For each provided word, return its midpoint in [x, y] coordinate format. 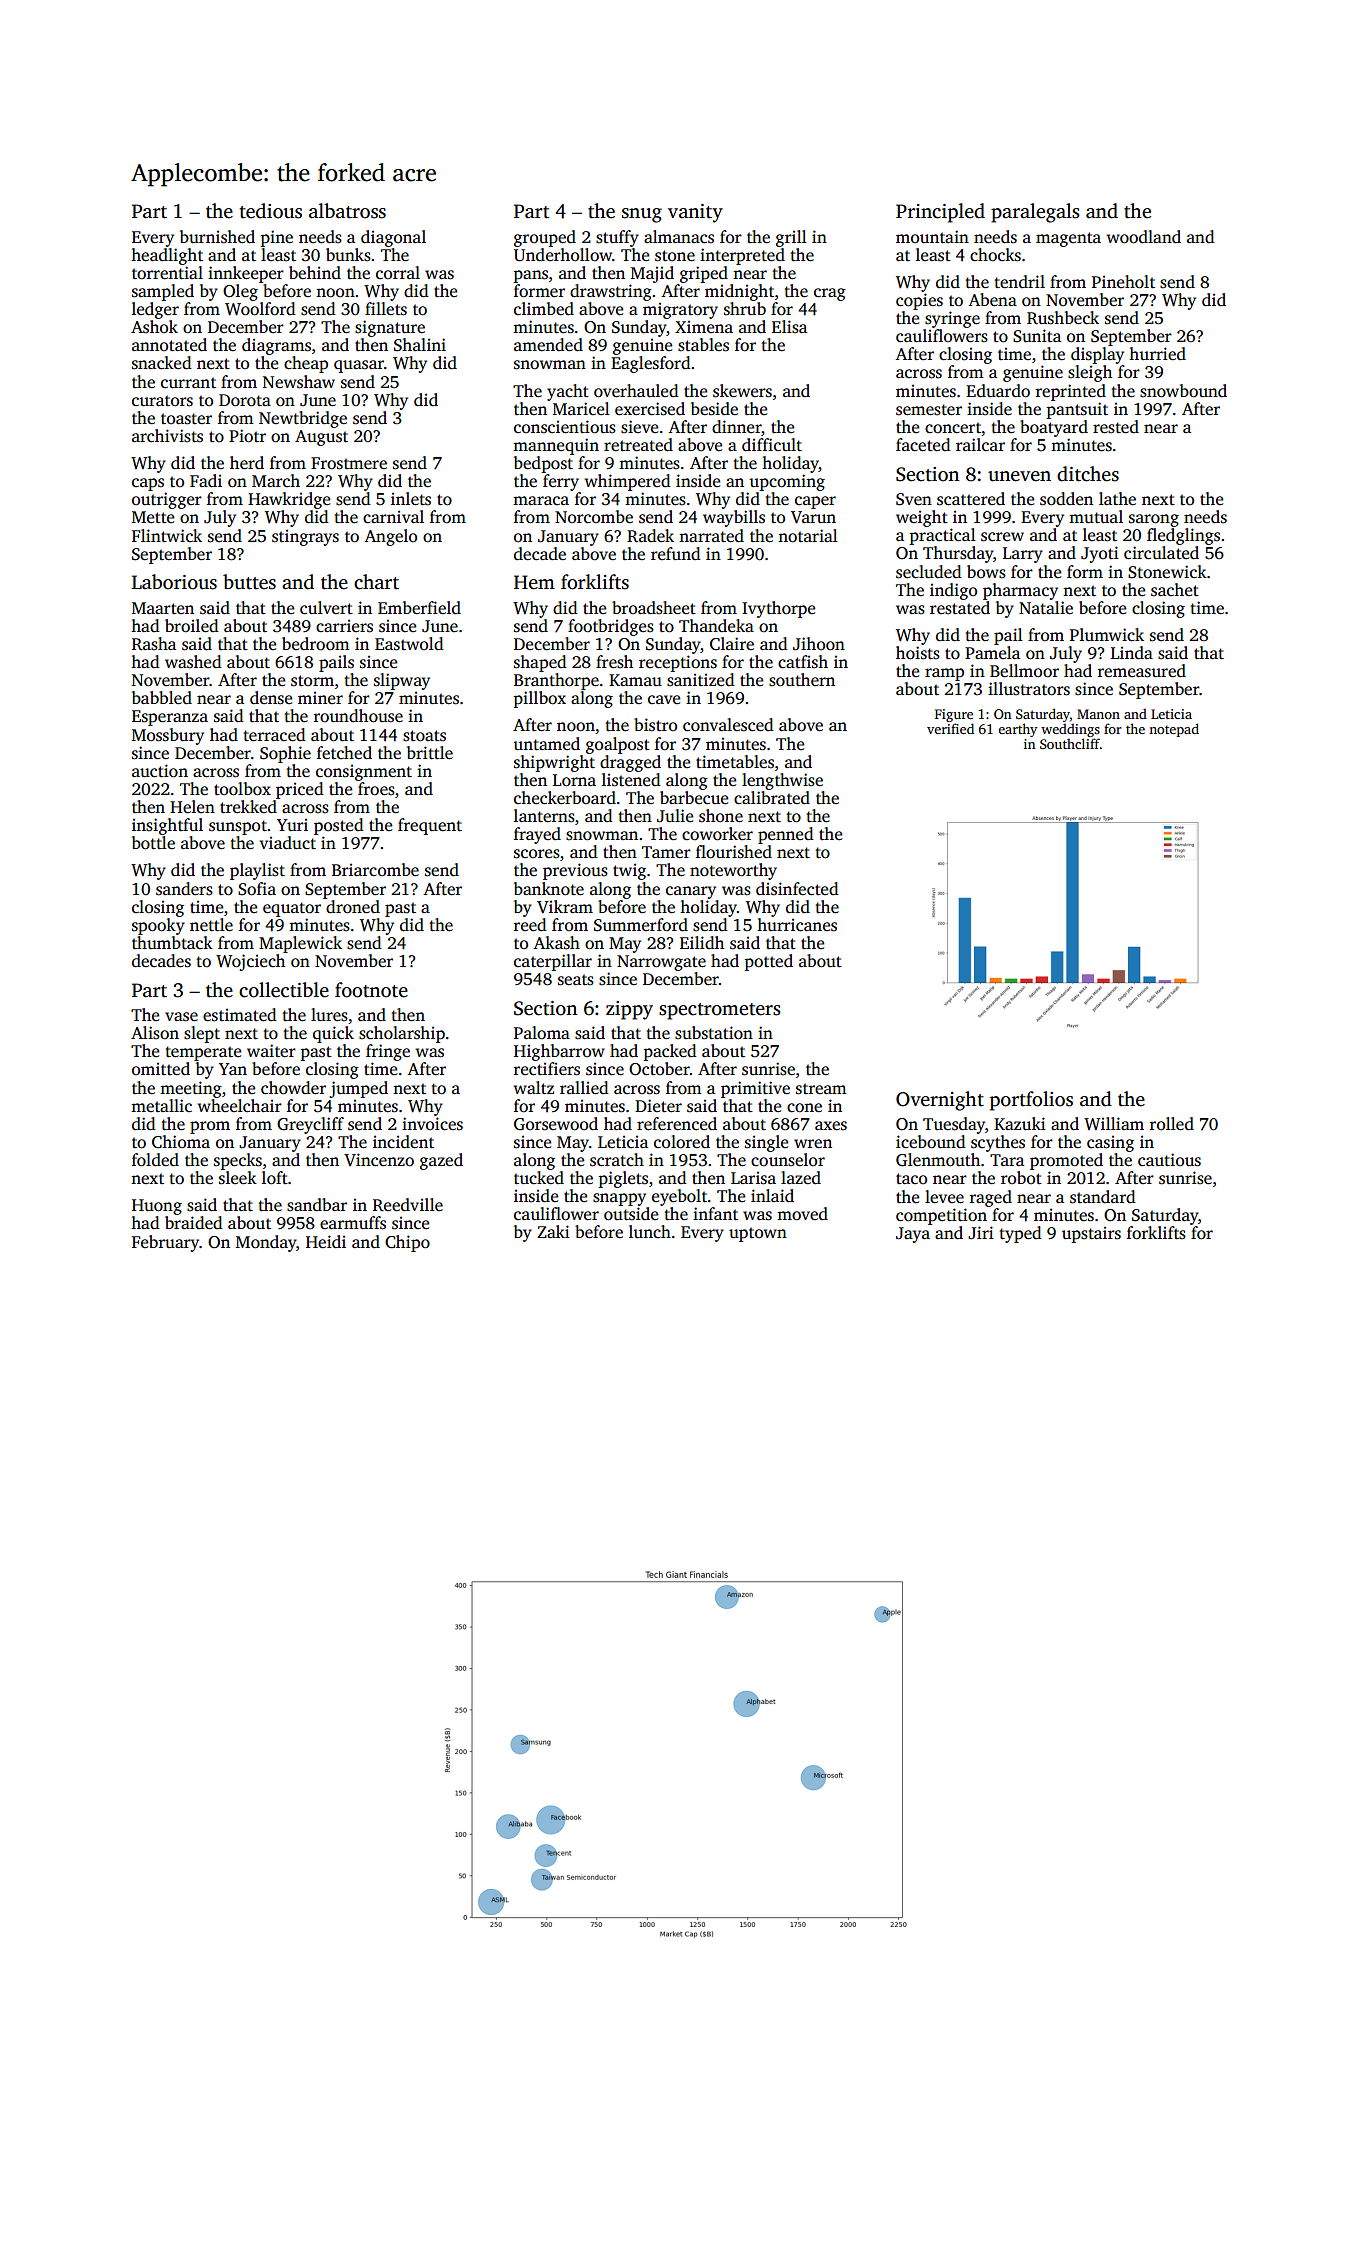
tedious [271, 211]
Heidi [326, 1242]
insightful [167, 826]
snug [642, 215]
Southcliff [1070, 743]
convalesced [728, 725]
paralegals [1035, 213]
